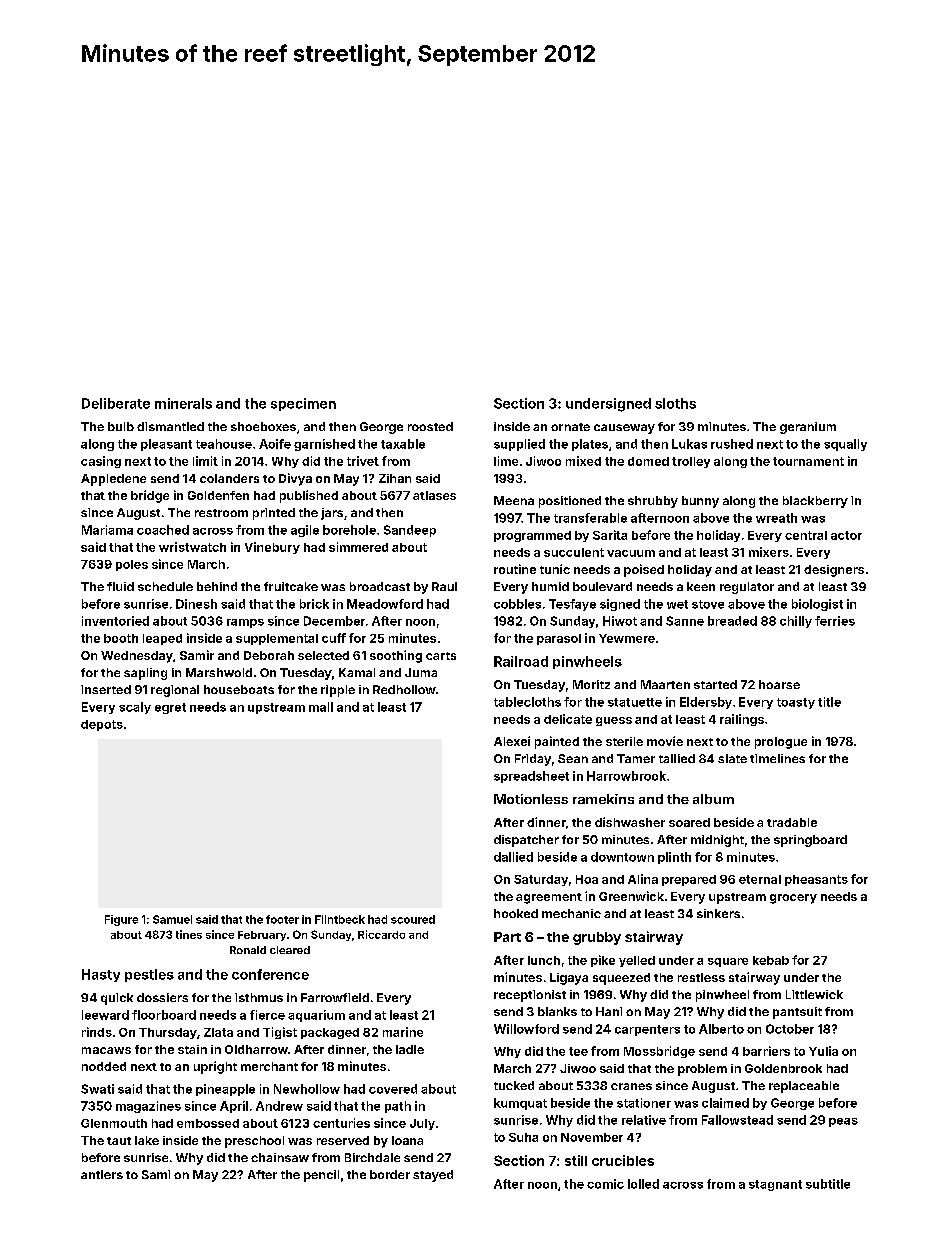 This screenshot has width=952, height=1233. What do you see at coordinates (413, 919) in the screenshot?
I see `scoured` at bounding box center [413, 919].
